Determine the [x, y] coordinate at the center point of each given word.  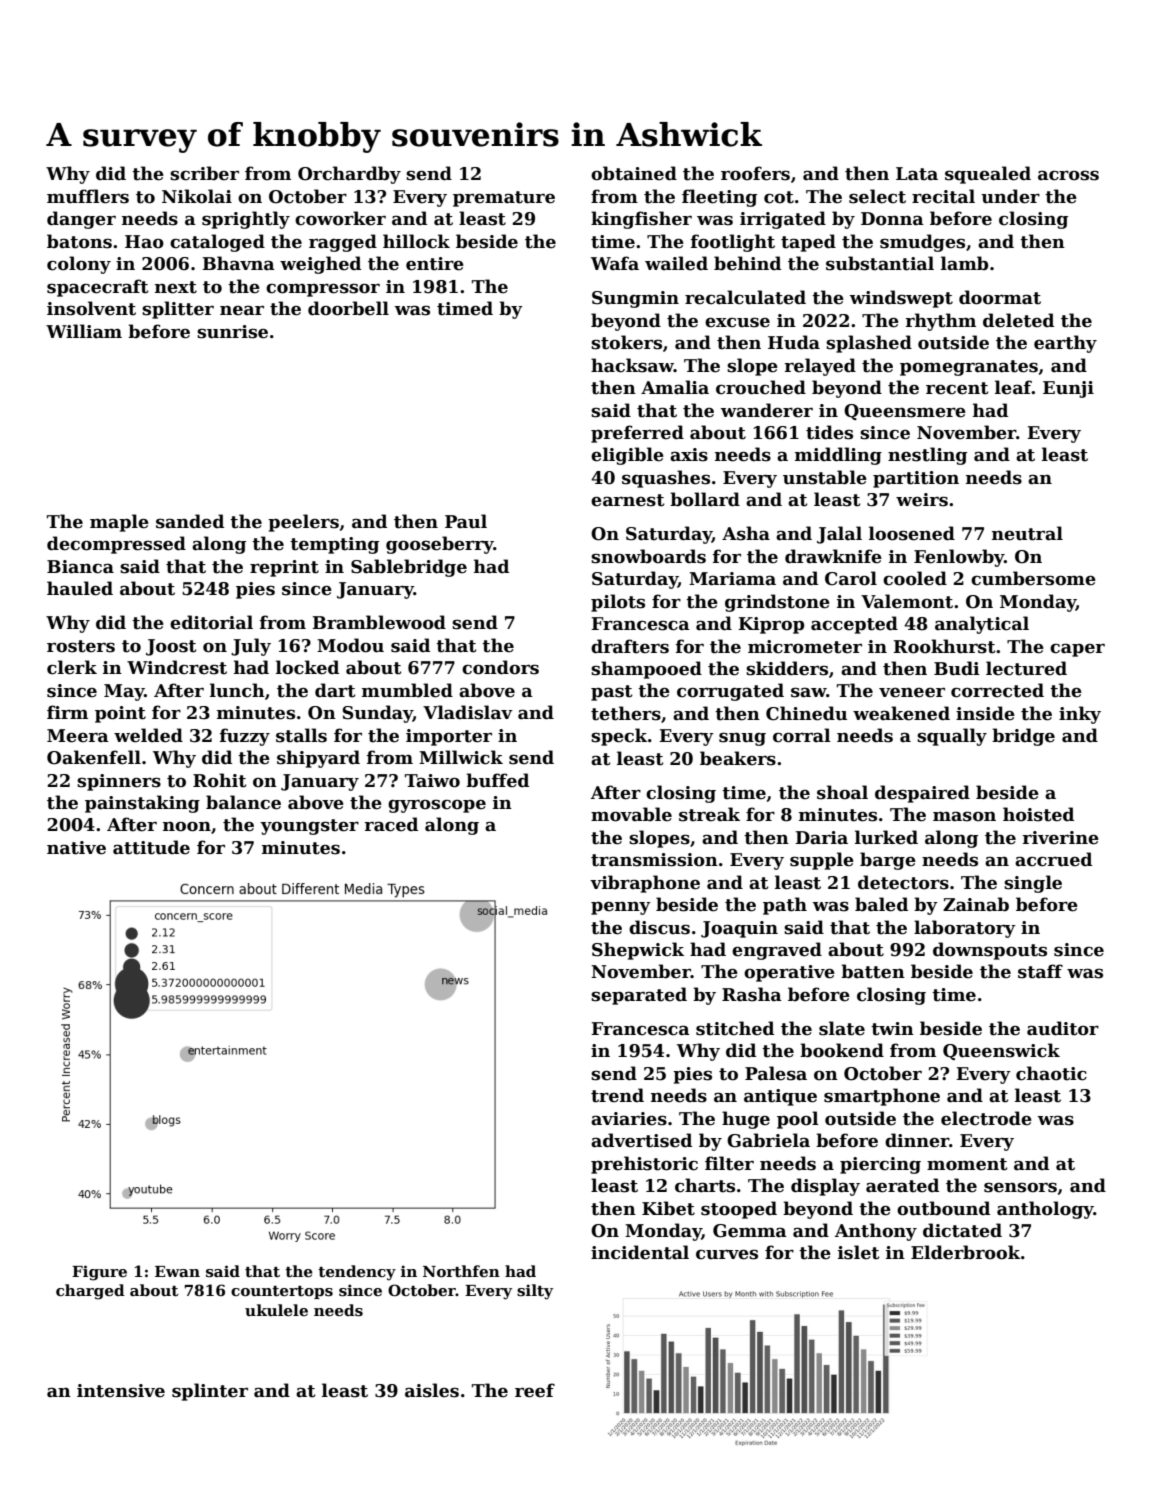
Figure [99, 1273]
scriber [204, 173]
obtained [634, 173]
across [1068, 175]
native [76, 848]
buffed [497, 780]
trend [617, 1095]
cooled [915, 578]
